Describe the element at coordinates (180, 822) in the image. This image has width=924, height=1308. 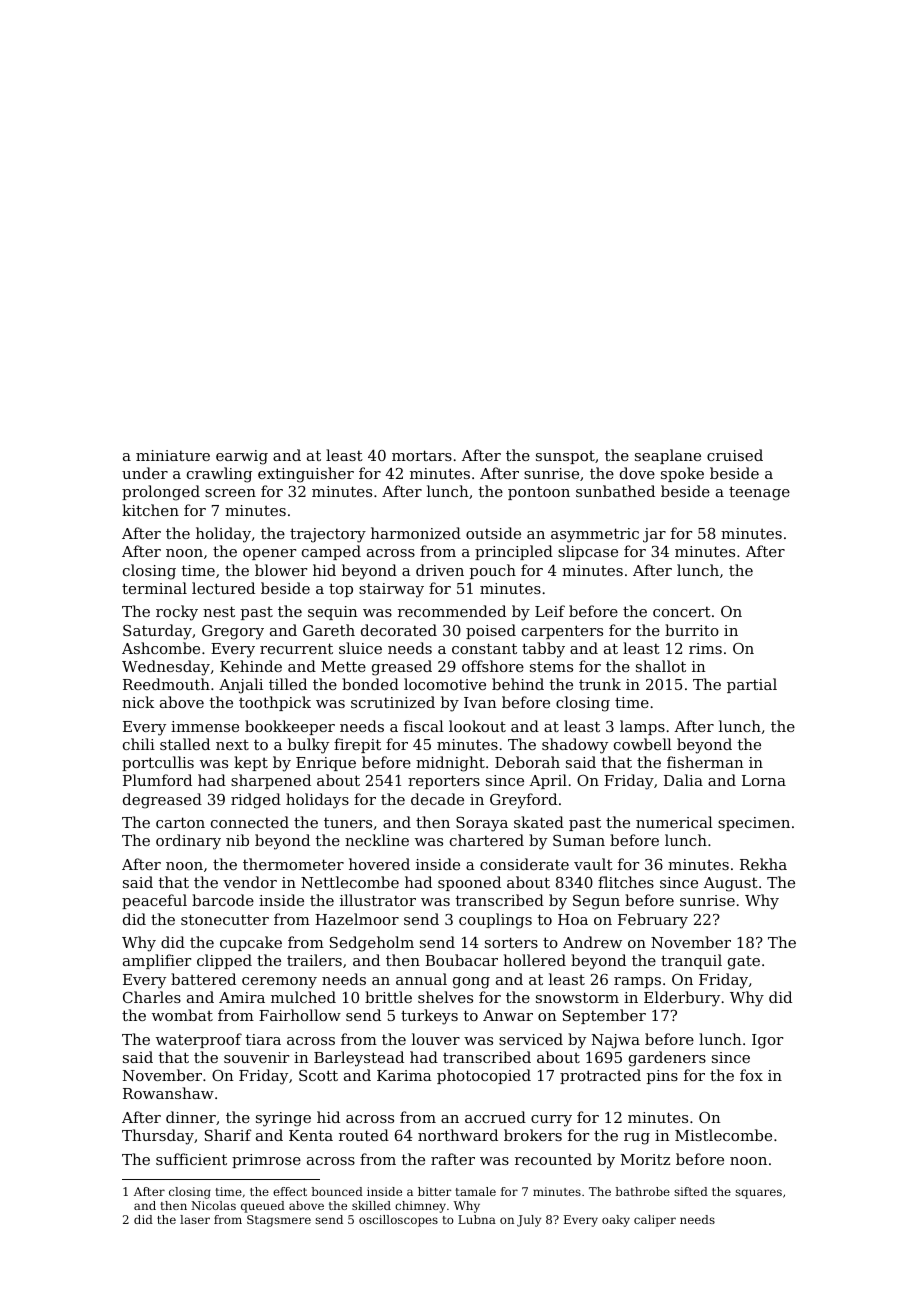
I see `carton` at that location.
